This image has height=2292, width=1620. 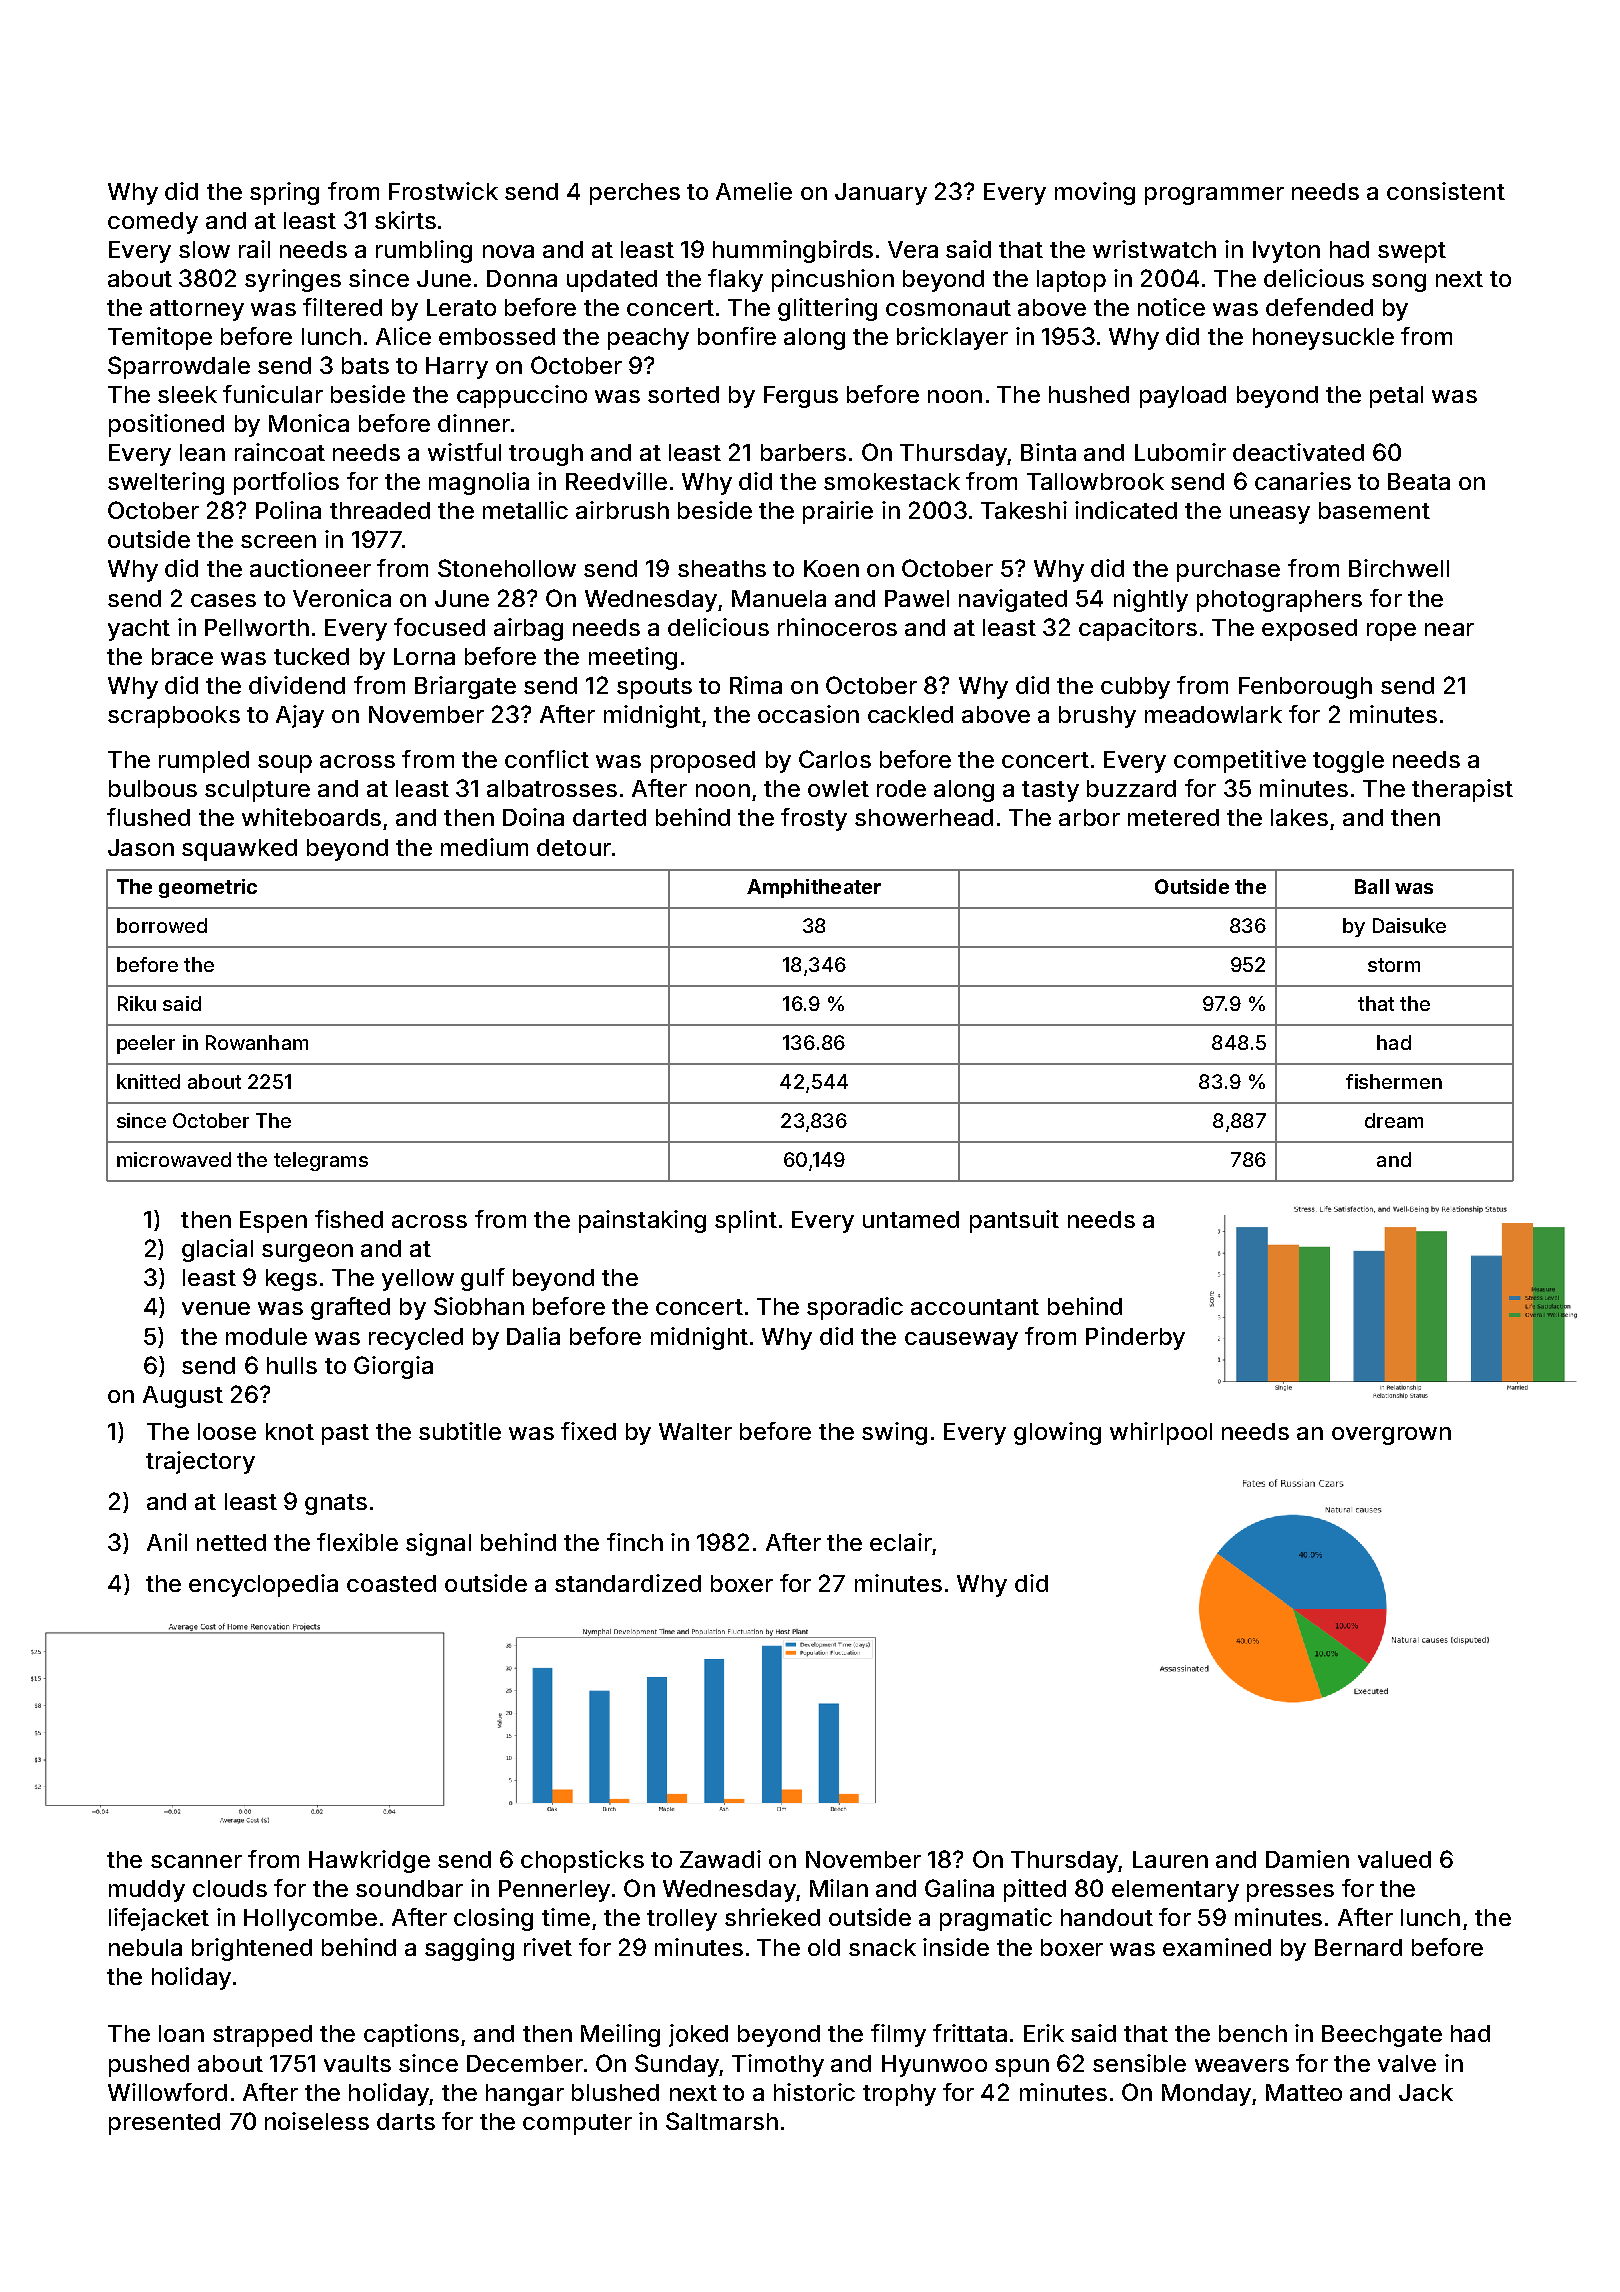 I want to click on darts, so click(x=406, y=2121).
